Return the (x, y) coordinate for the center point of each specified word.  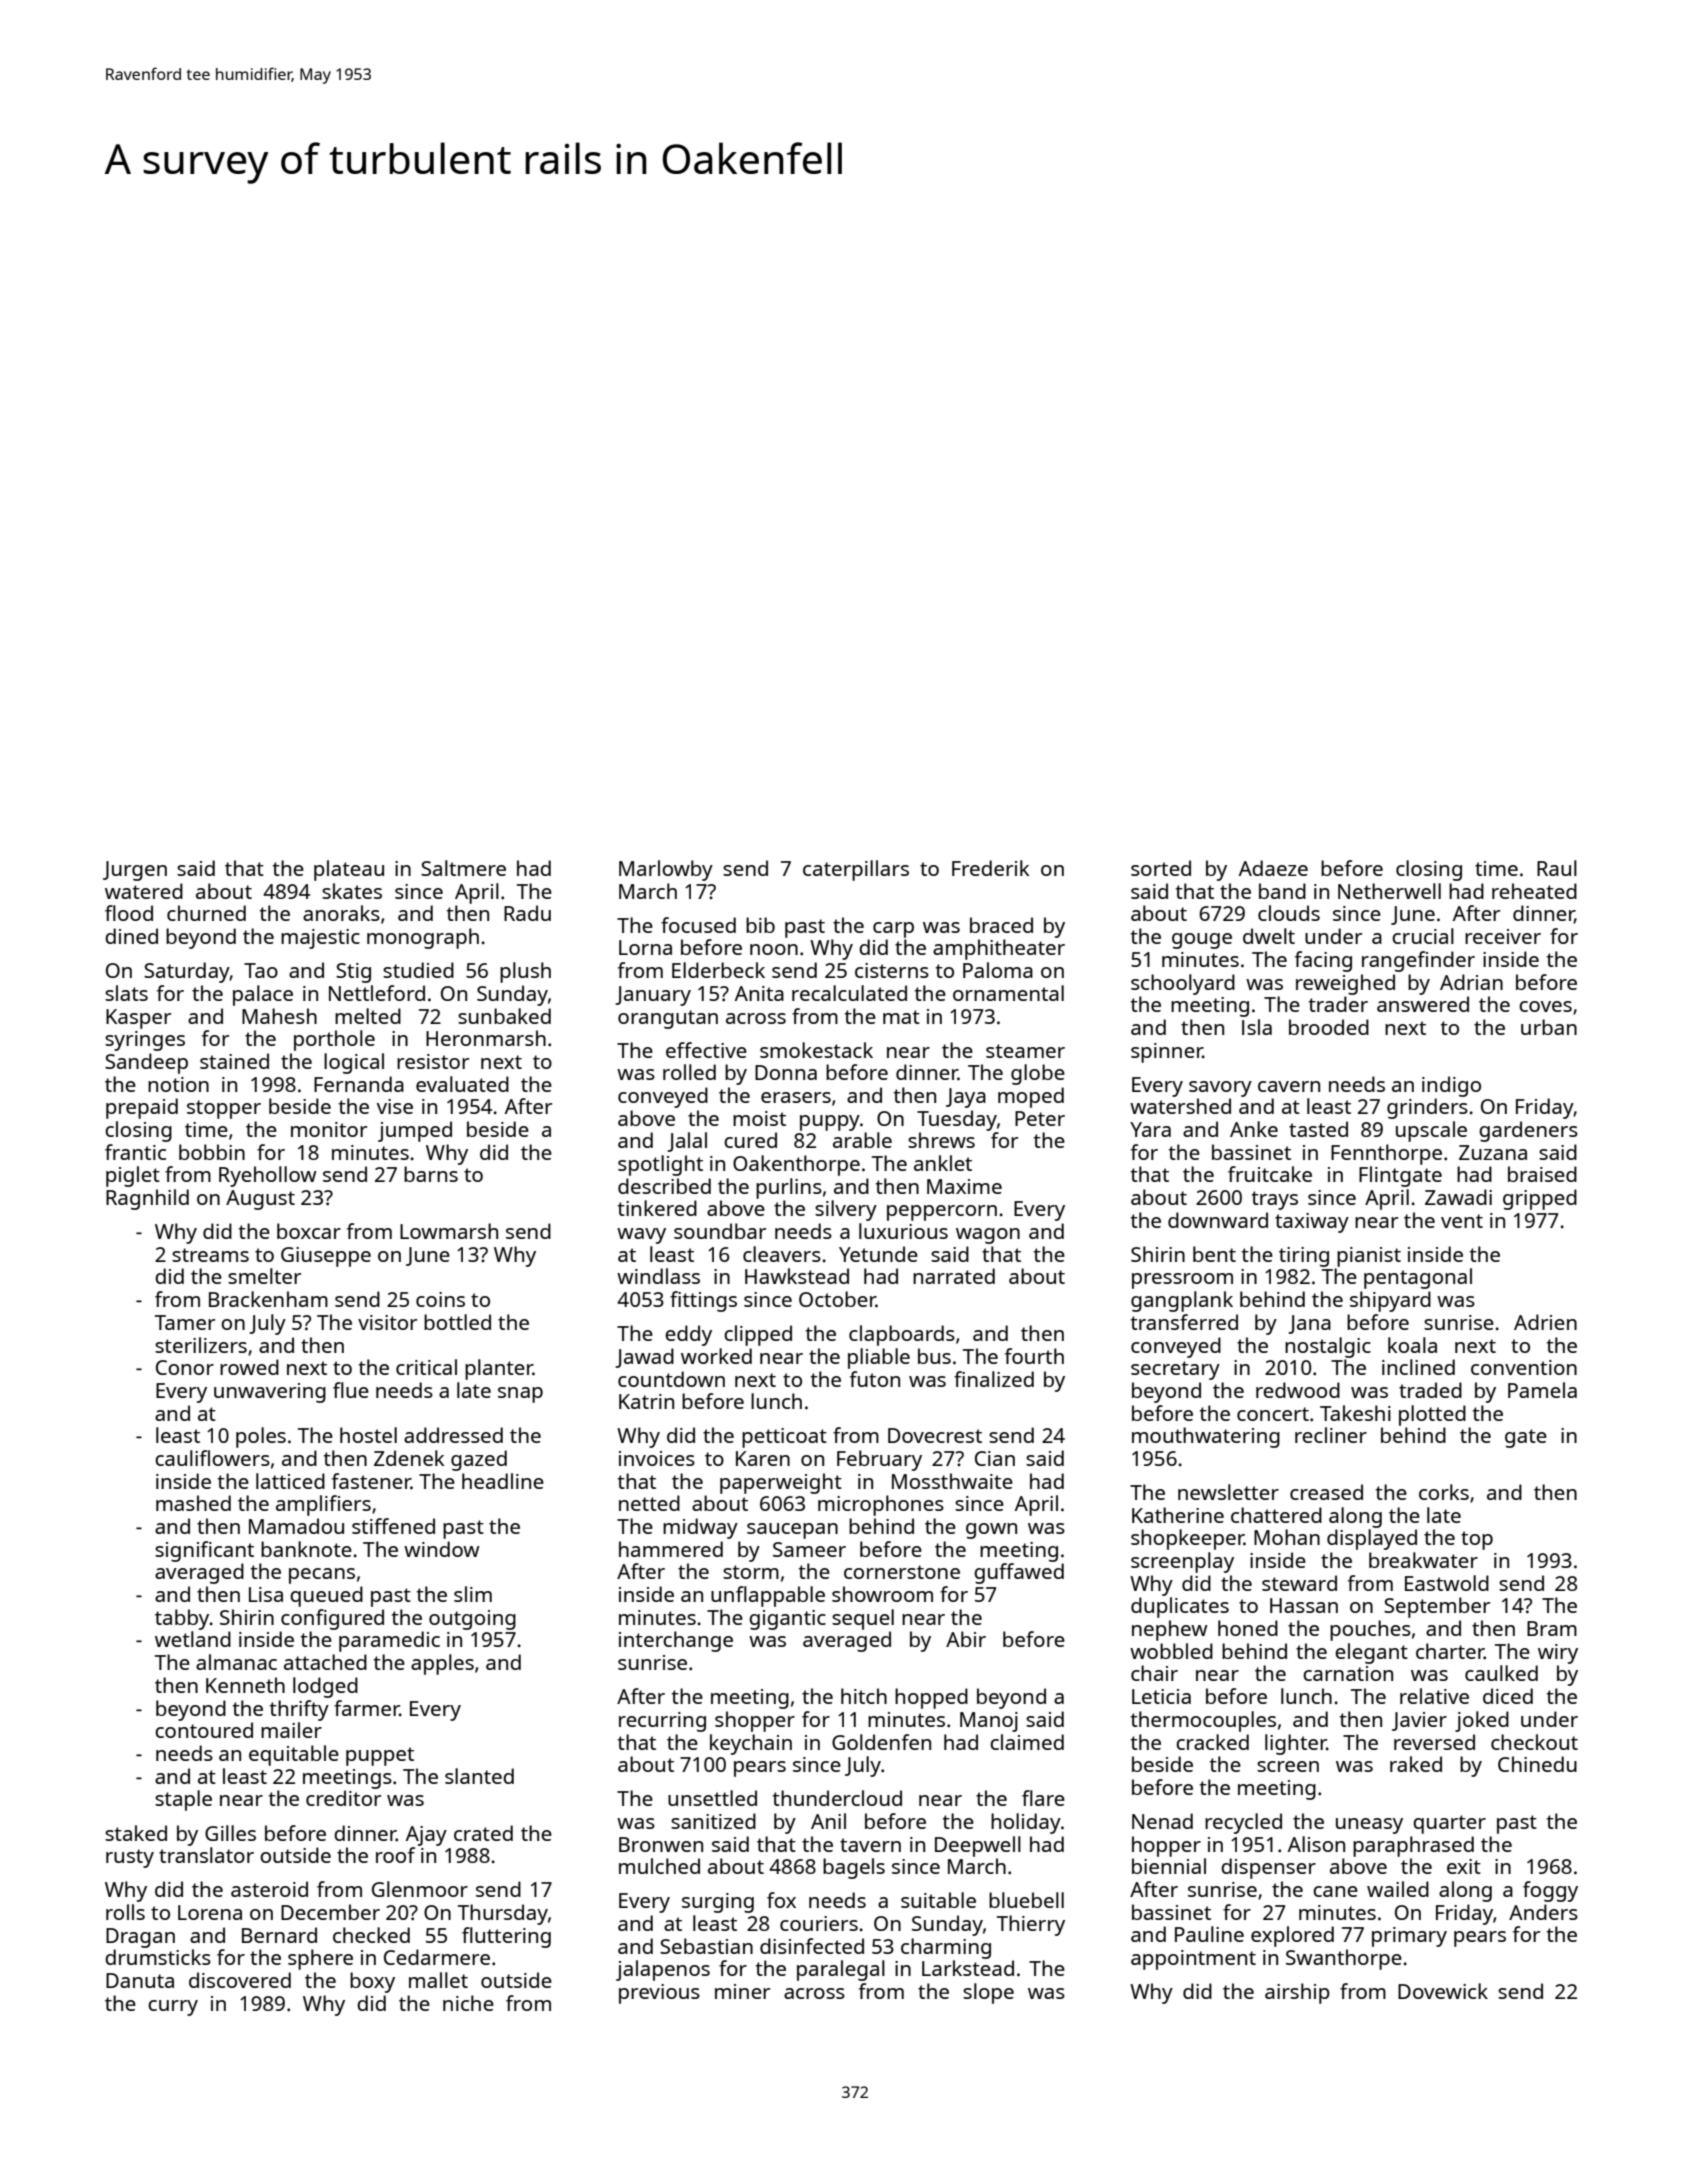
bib (760, 925)
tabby (182, 1619)
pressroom (1182, 1281)
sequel (863, 1619)
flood (129, 913)
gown (991, 1531)
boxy (372, 1982)
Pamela (1542, 1390)
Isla (1257, 1027)
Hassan (1304, 1605)
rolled (689, 1072)
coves (1545, 1006)
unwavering (270, 1393)
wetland (193, 1639)
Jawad (644, 1358)
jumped (415, 1131)
